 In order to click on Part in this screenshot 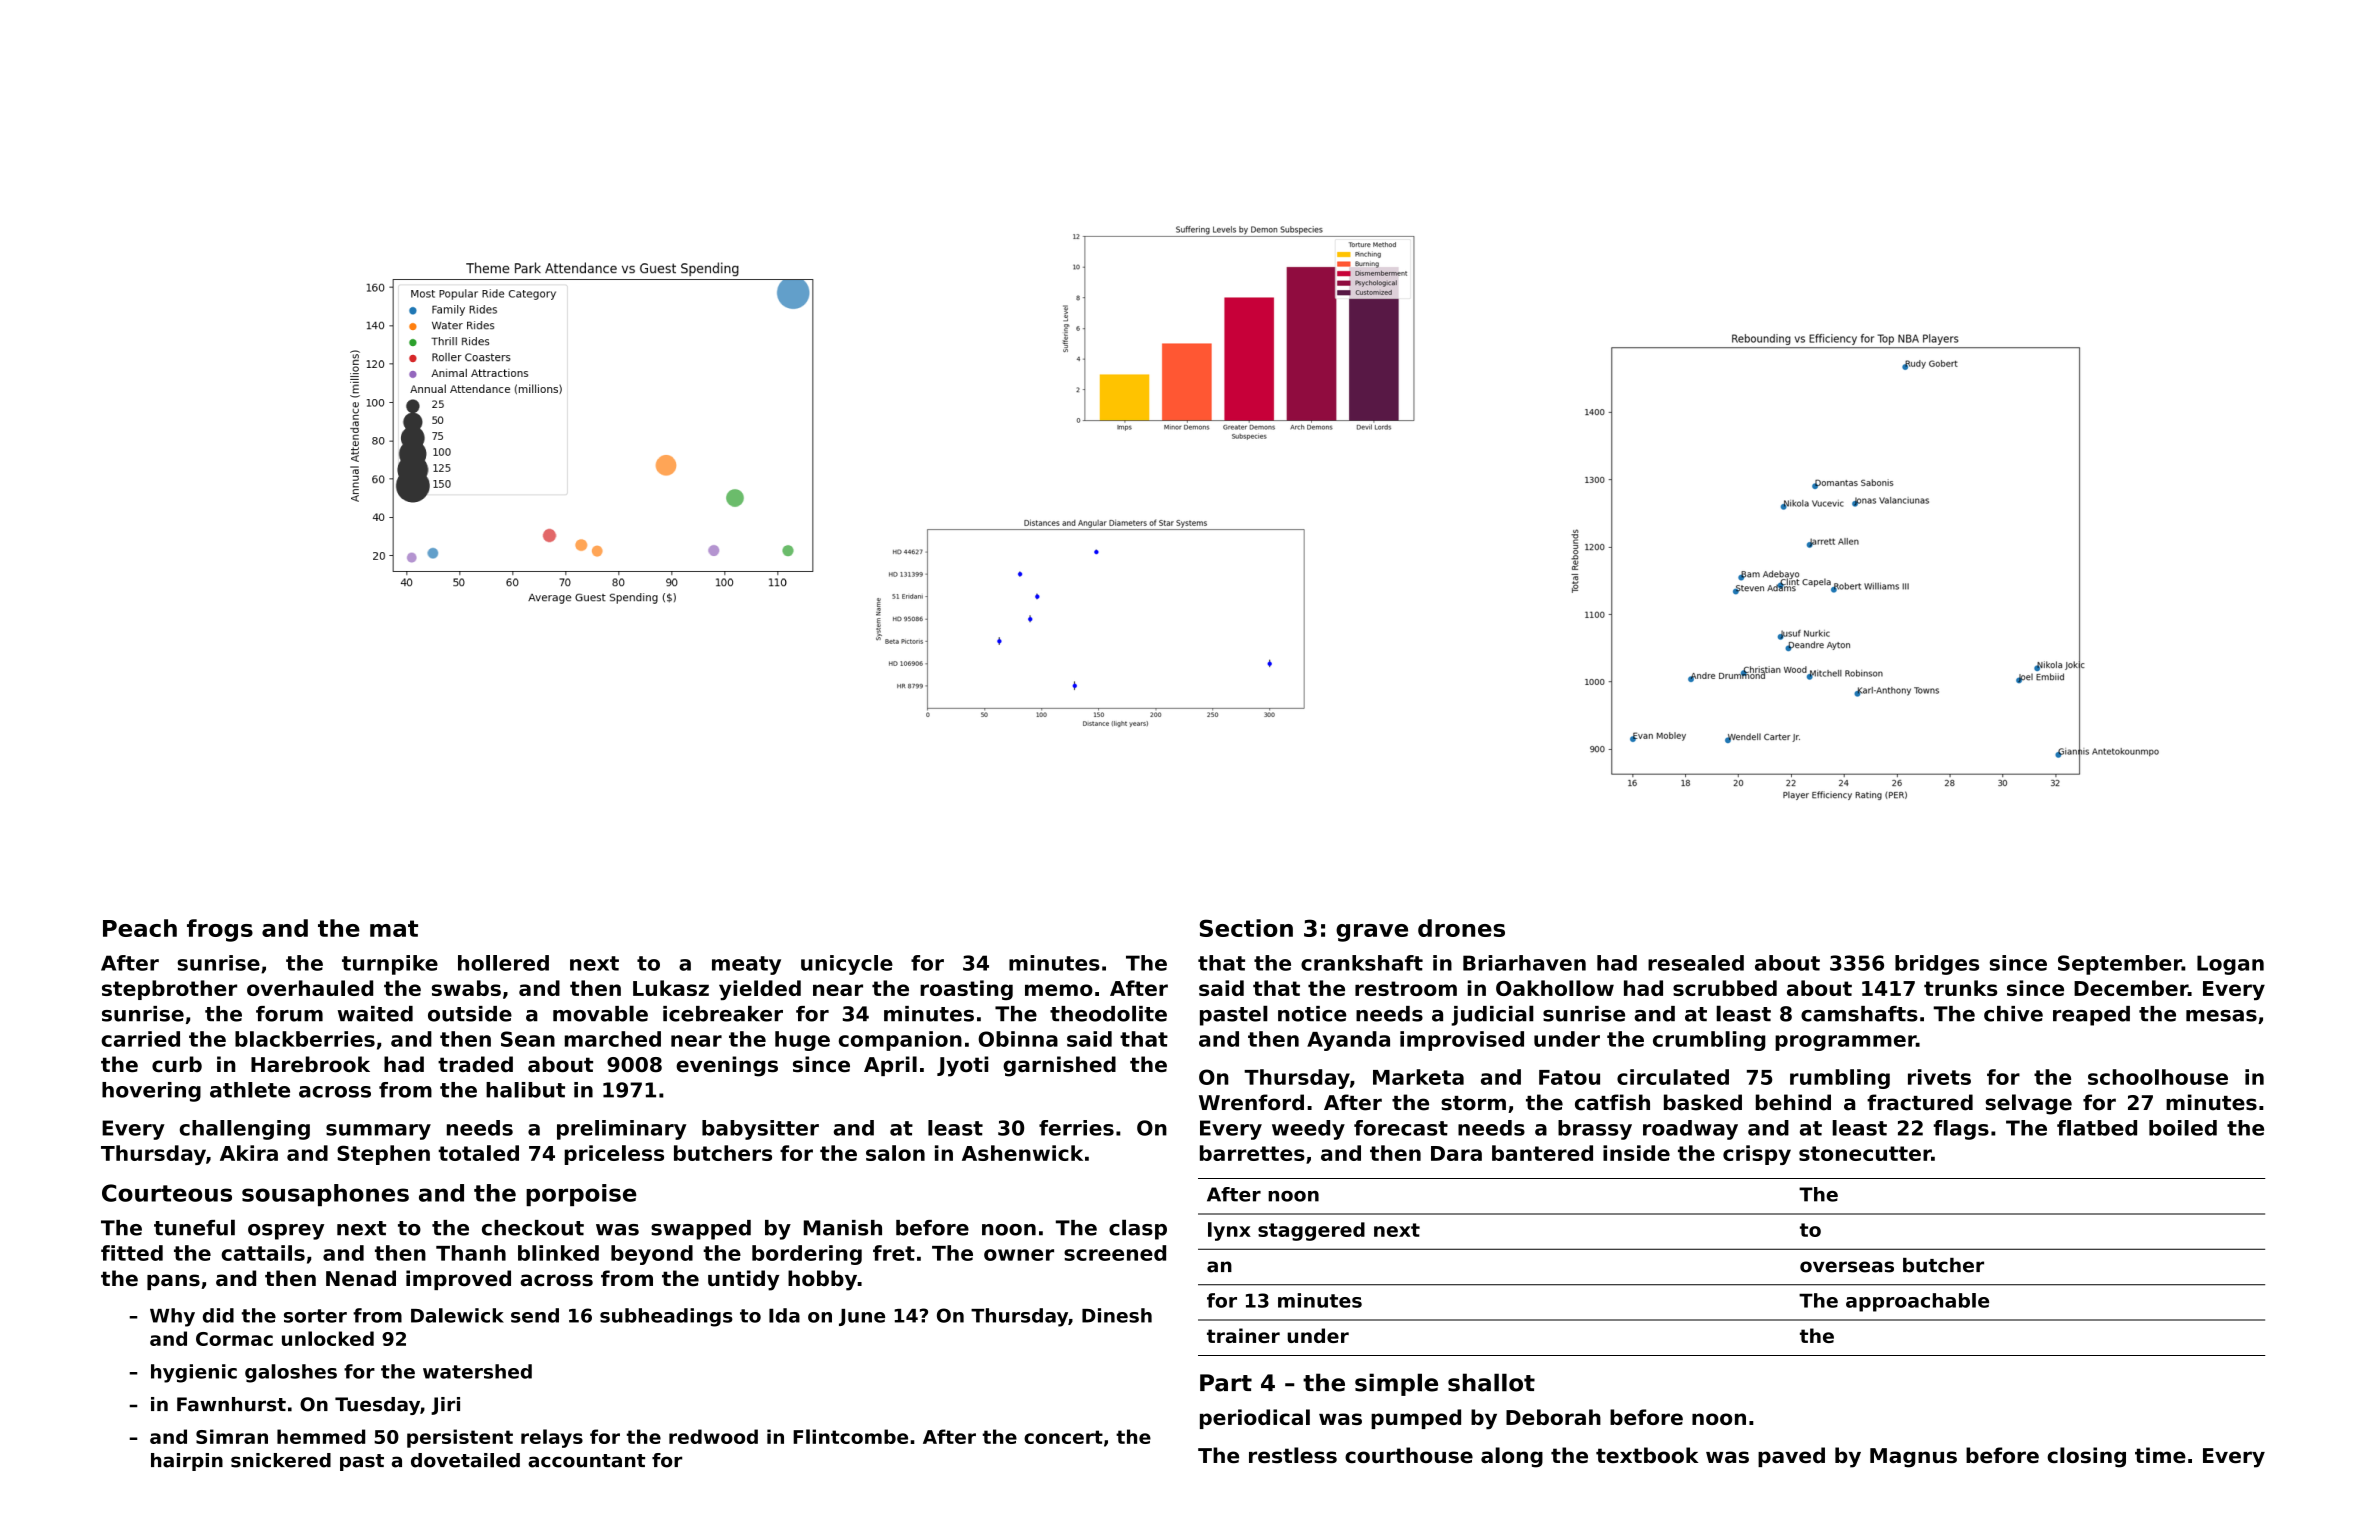, I will do `click(1226, 1383)`.
